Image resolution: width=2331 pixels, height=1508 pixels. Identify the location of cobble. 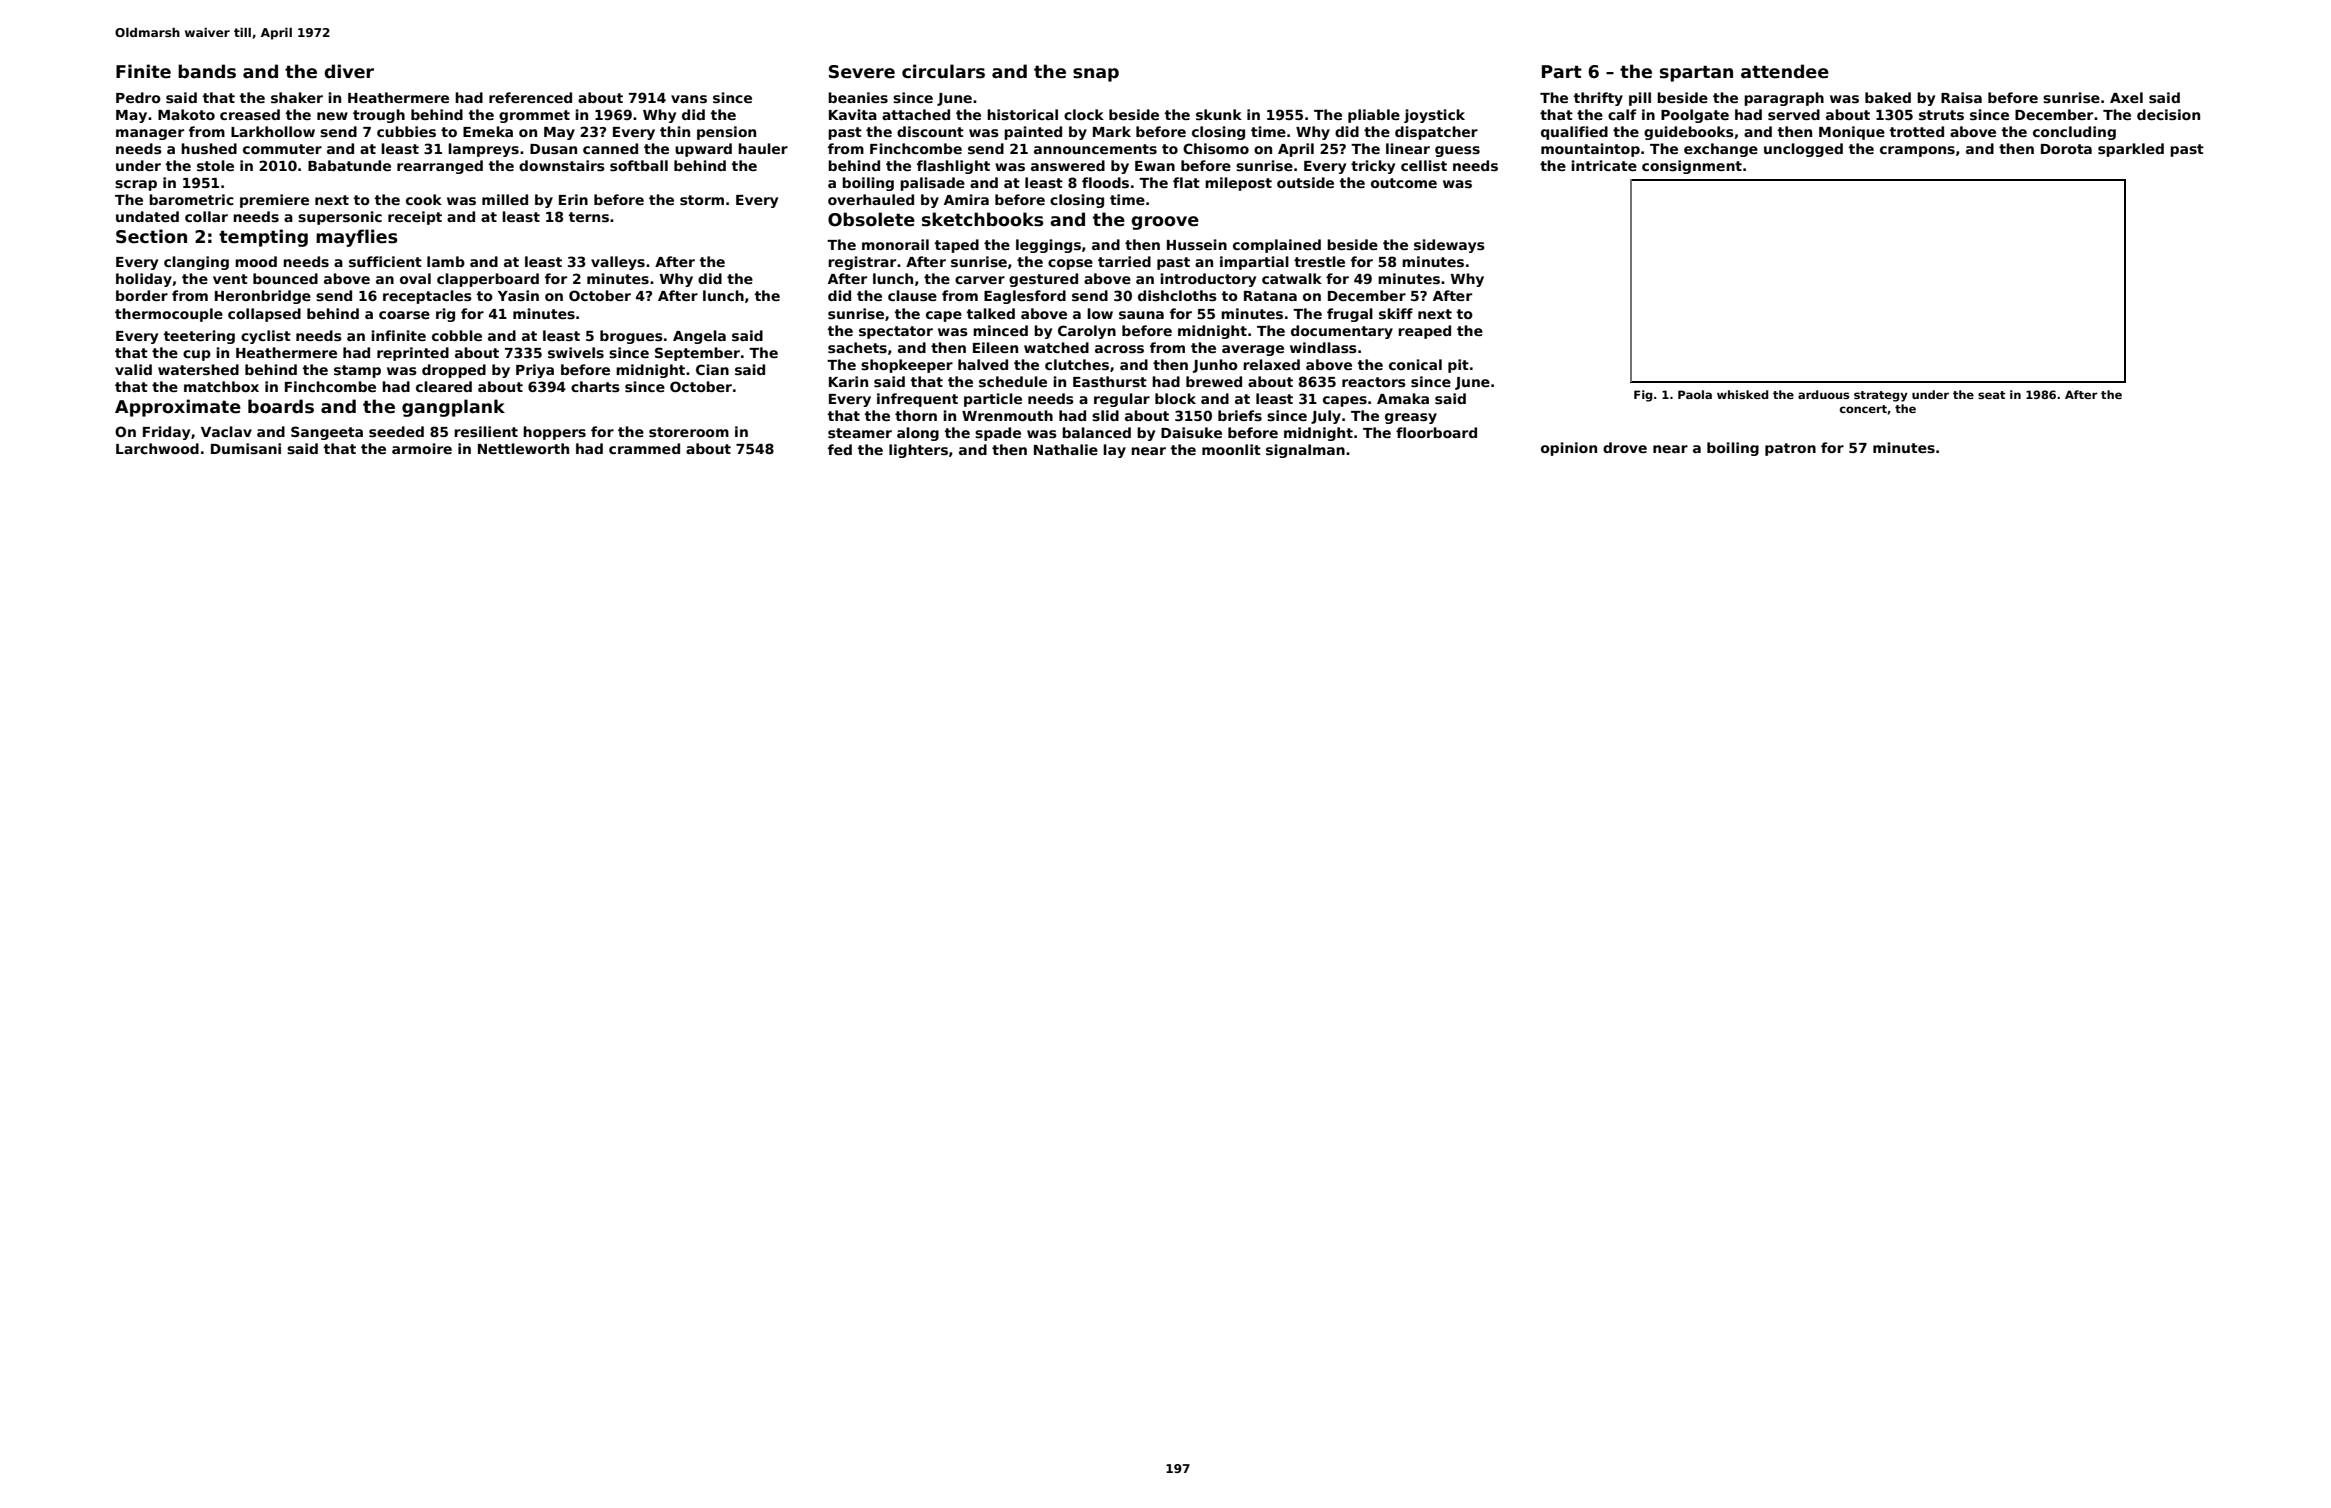
(457, 335).
